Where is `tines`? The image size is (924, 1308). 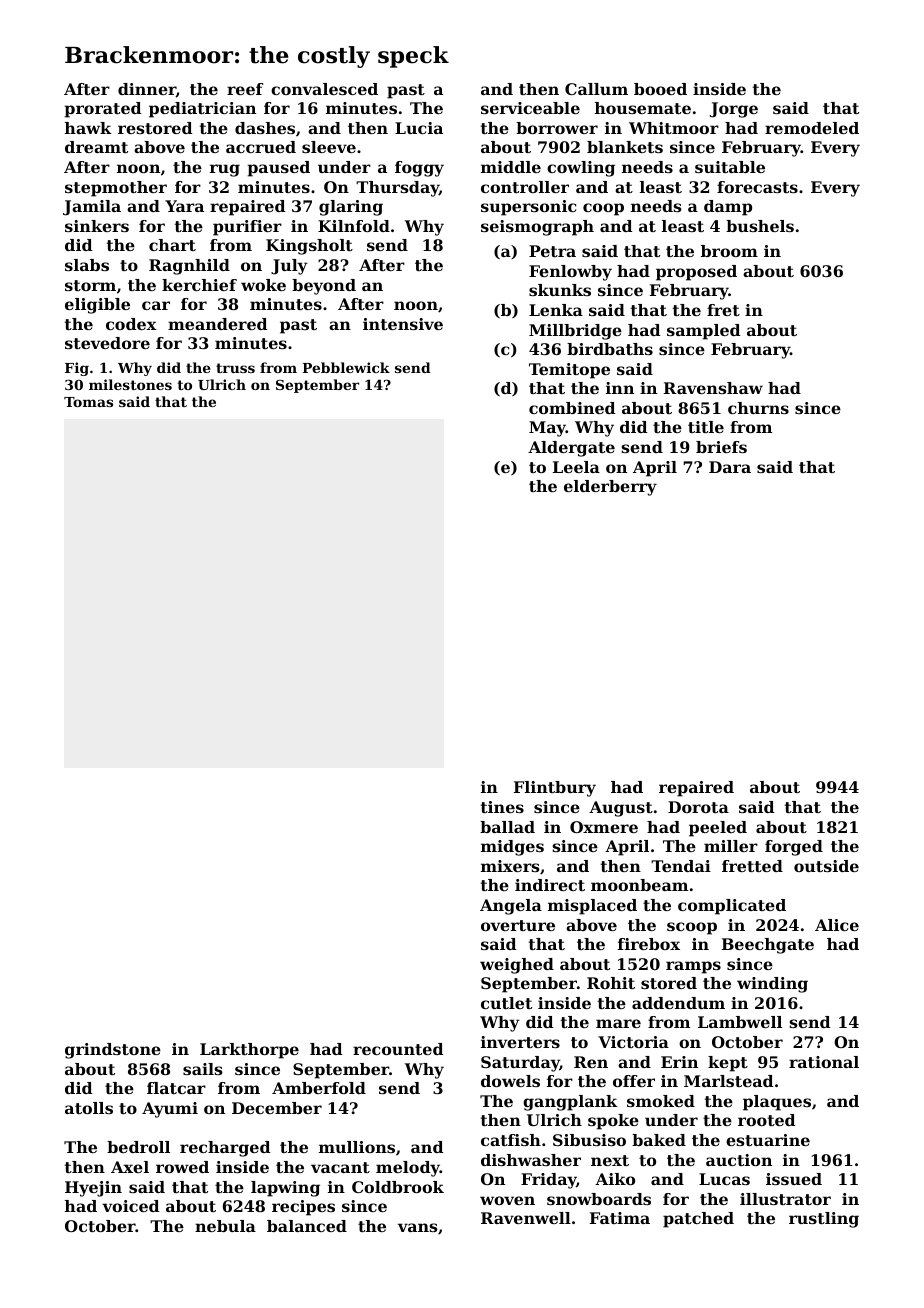 tines is located at coordinates (502, 807).
